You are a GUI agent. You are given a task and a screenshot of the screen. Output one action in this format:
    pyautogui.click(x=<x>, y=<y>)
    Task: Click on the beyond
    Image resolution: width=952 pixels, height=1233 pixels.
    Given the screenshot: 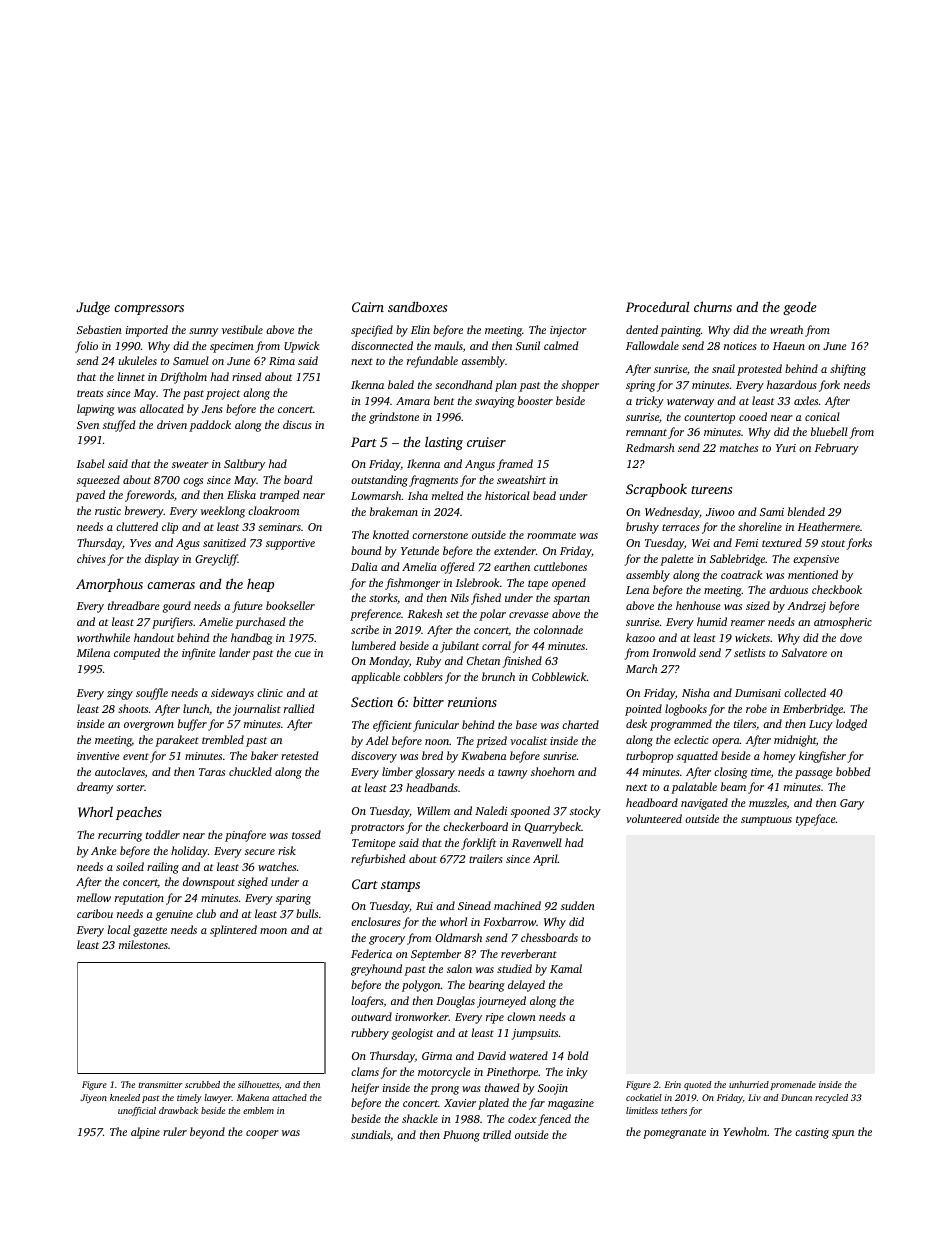 What is the action you would take?
    pyautogui.click(x=207, y=1133)
